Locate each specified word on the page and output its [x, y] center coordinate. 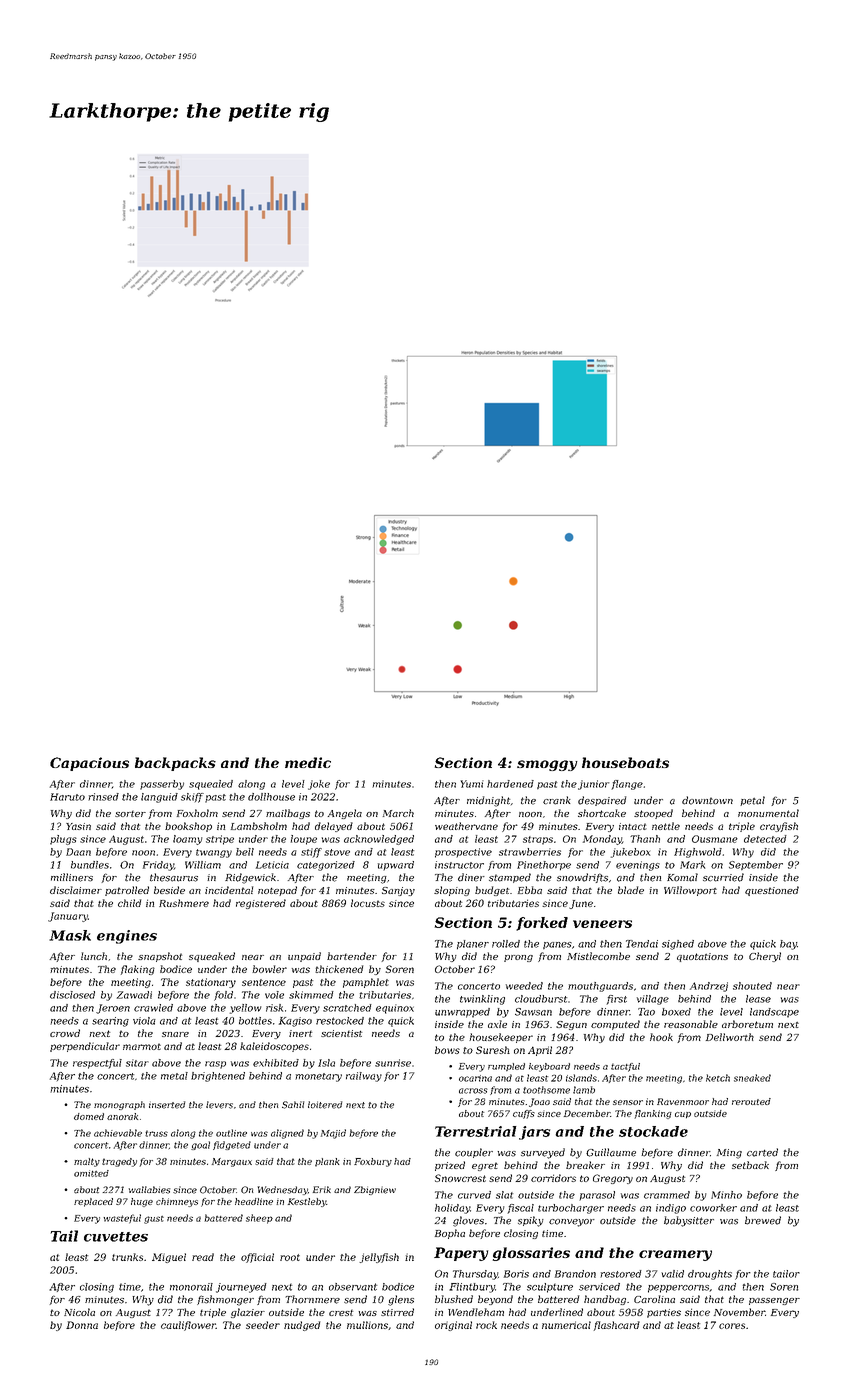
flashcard [617, 1326]
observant [353, 1287]
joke [319, 785]
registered [261, 904]
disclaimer [76, 890]
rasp [215, 1065]
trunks [127, 1257]
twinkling [482, 1000]
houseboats [625, 762]
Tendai [642, 944]
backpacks [175, 764]
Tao [646, 1012]
